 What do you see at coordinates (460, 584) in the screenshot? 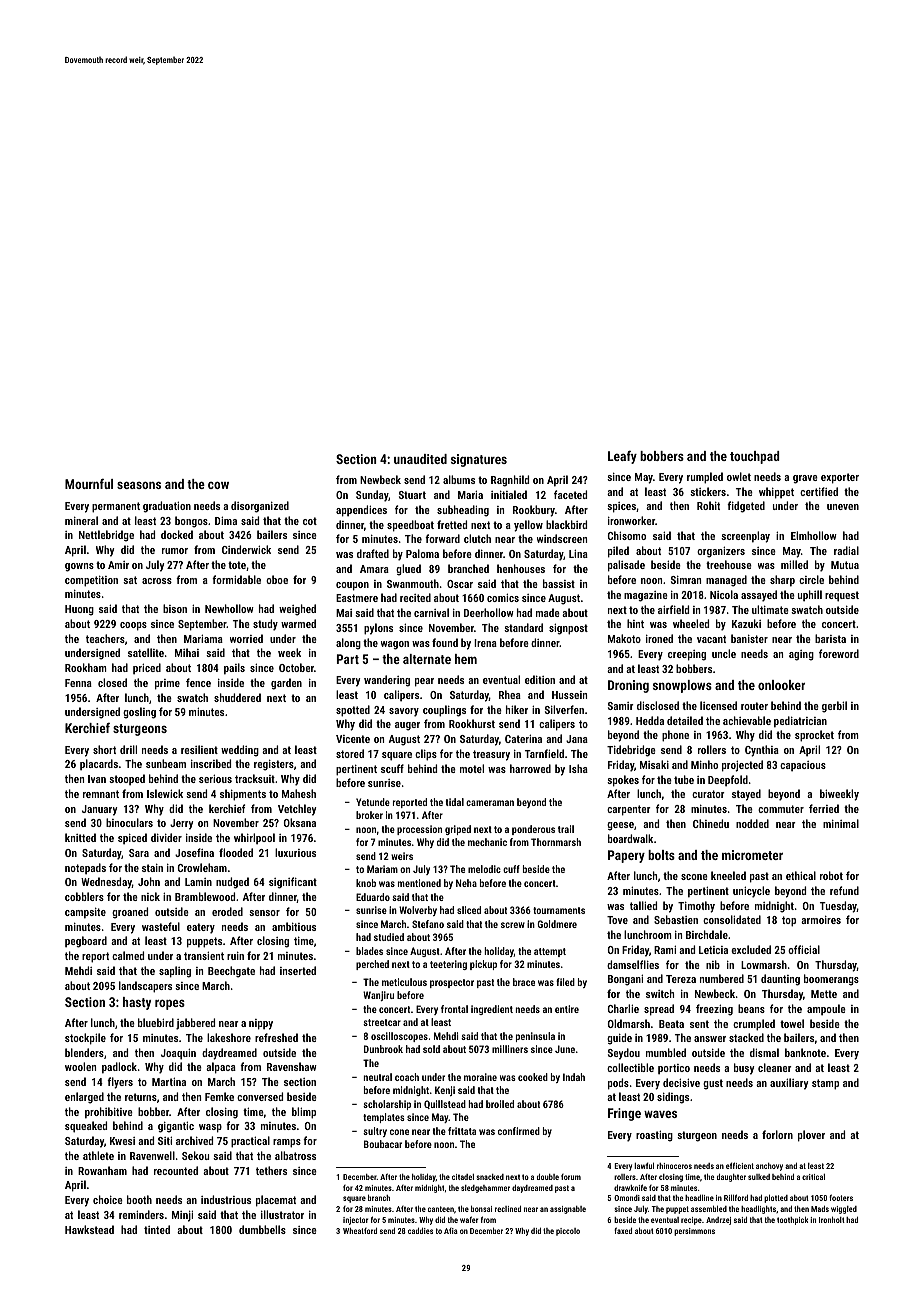
I see `Oscar` at bounding box center [460, 584].
